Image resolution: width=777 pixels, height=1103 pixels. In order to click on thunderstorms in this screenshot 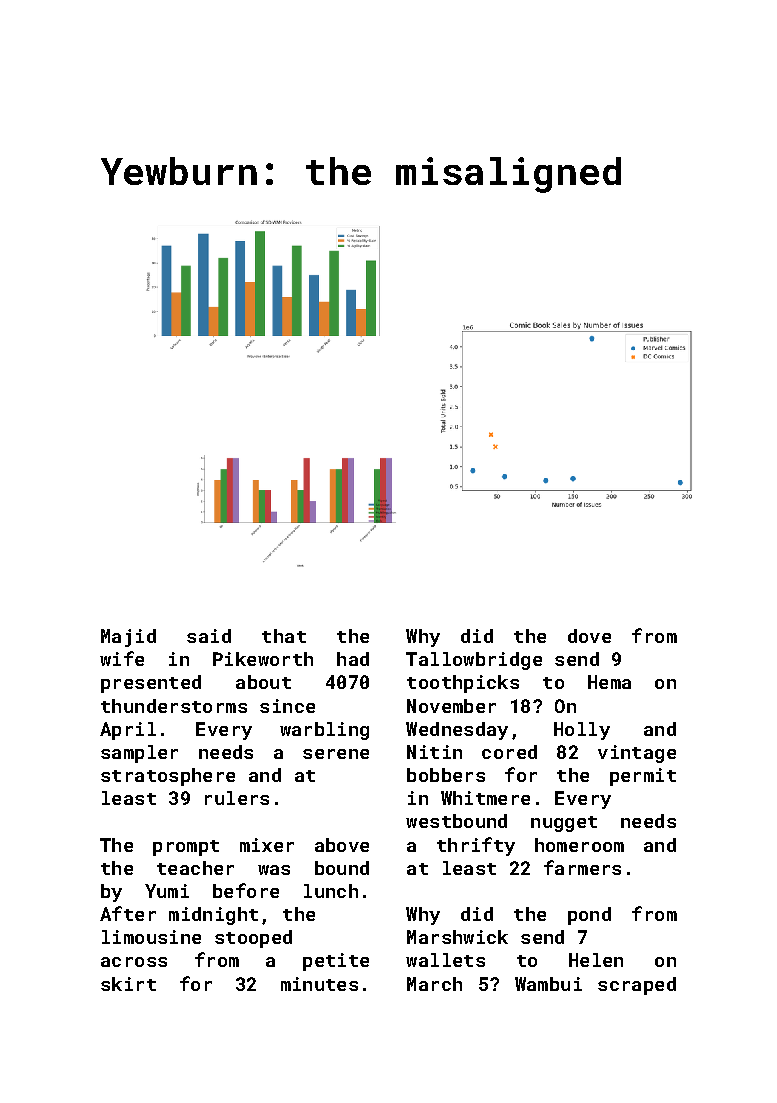, I will do `click(174, 706)`.
